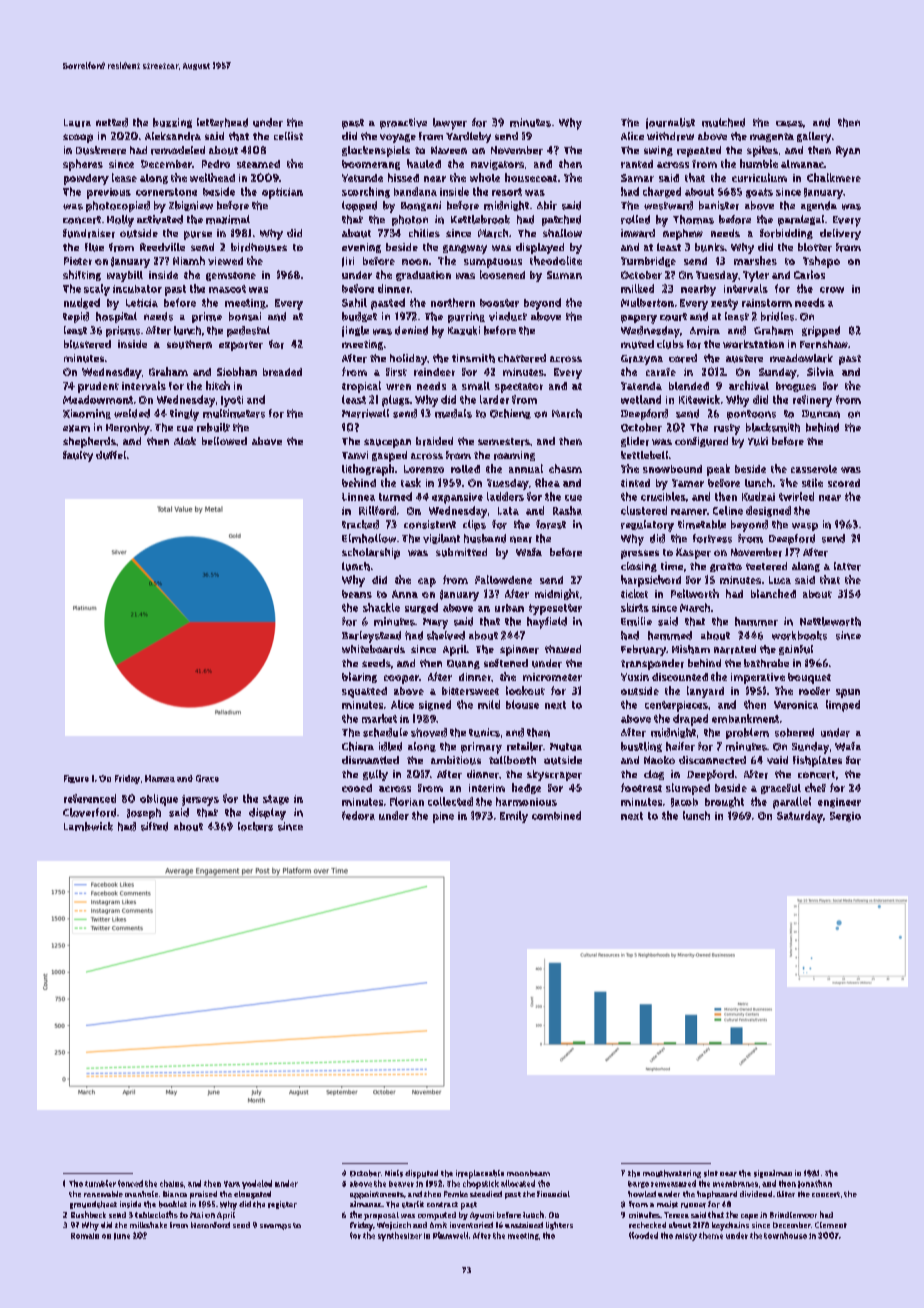  Describe the element at coordinates (453, 302) in the document. I see `northern` at that location.
